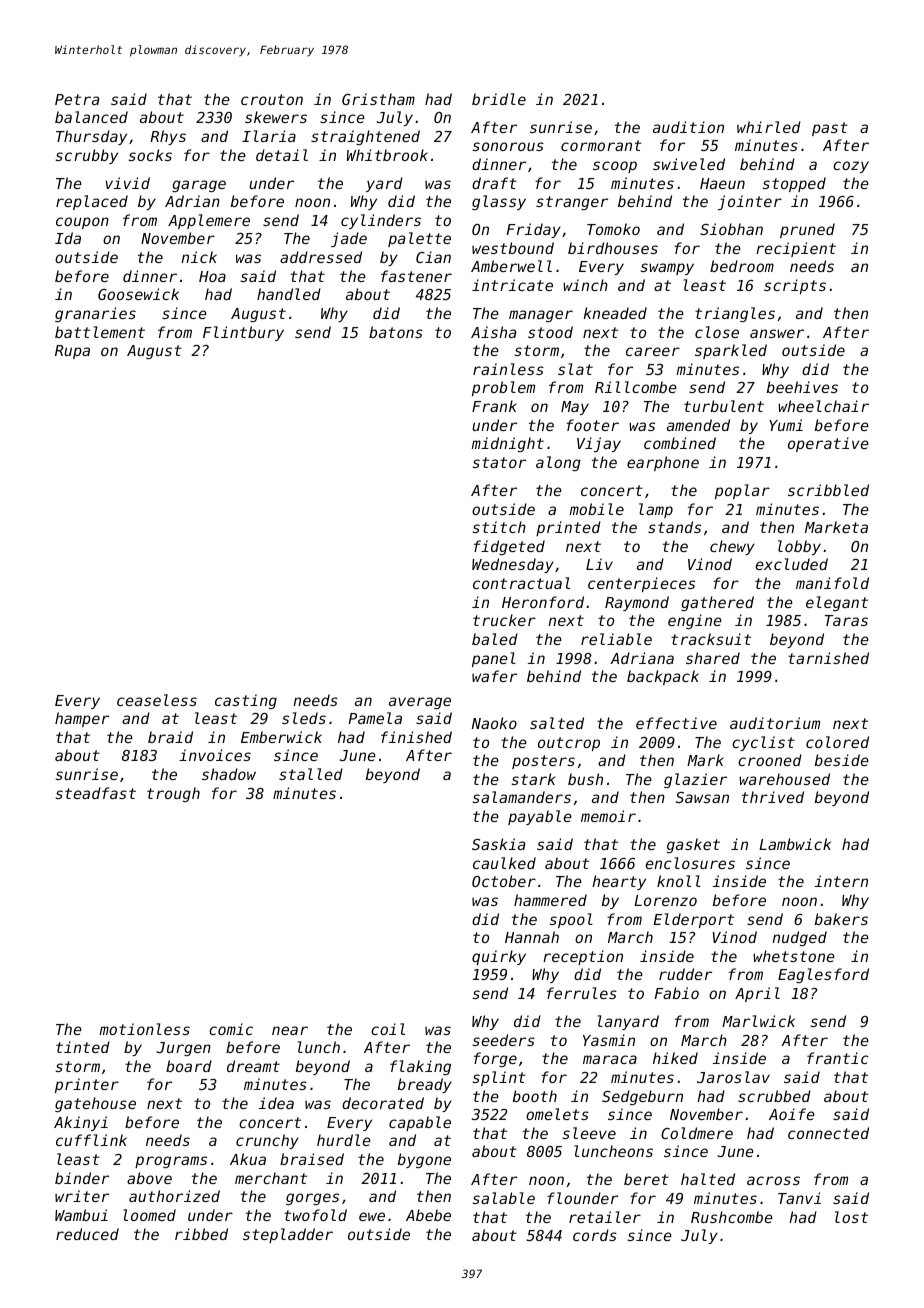 Image resolution: width=924 pixels, height=1308 pixels. I want to click on trough, so click(173, 794).
